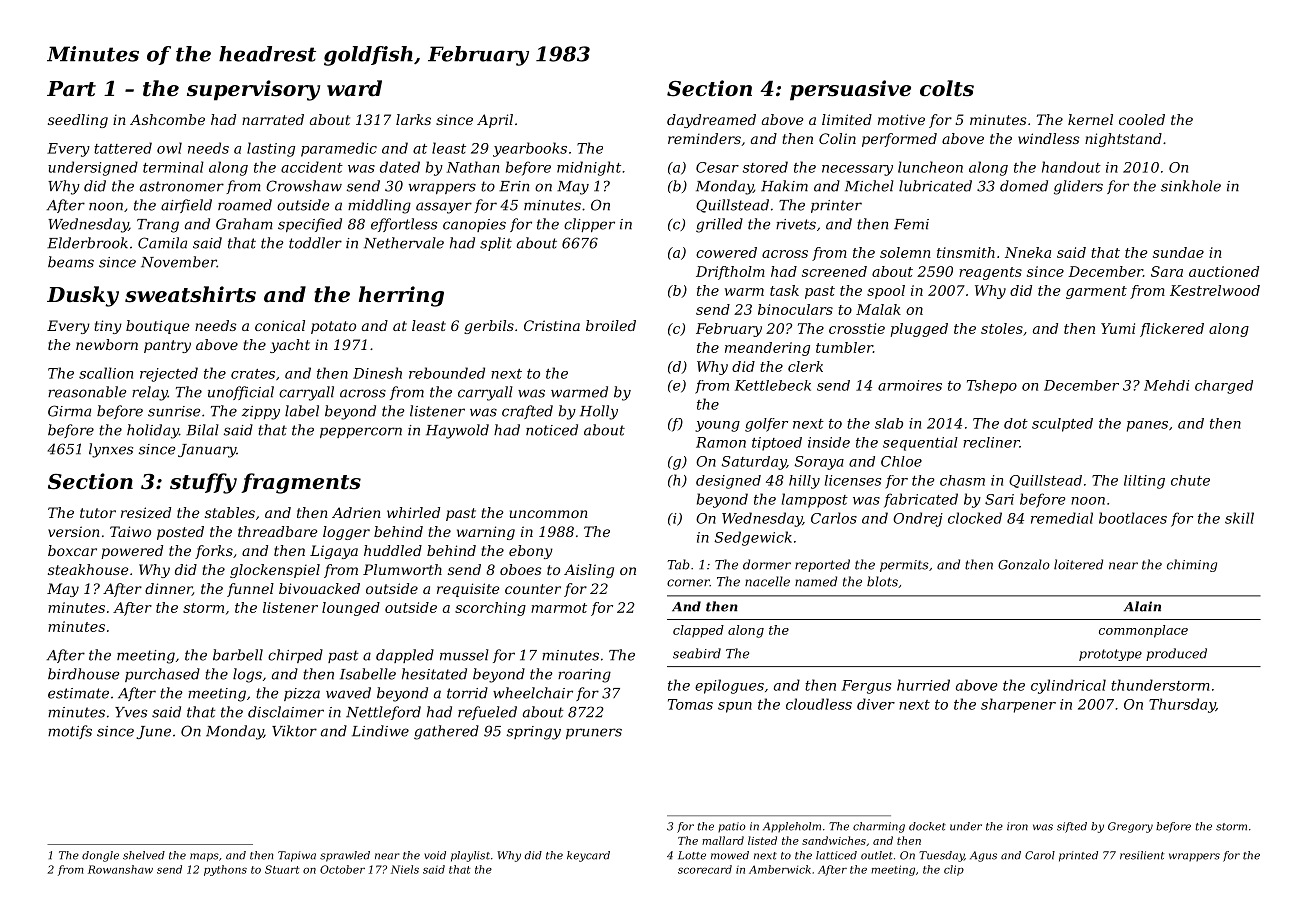  What do you see at coordinates (773, 385) in the document?
I see `Kettlebeck` at bounding box center [773, 385].
